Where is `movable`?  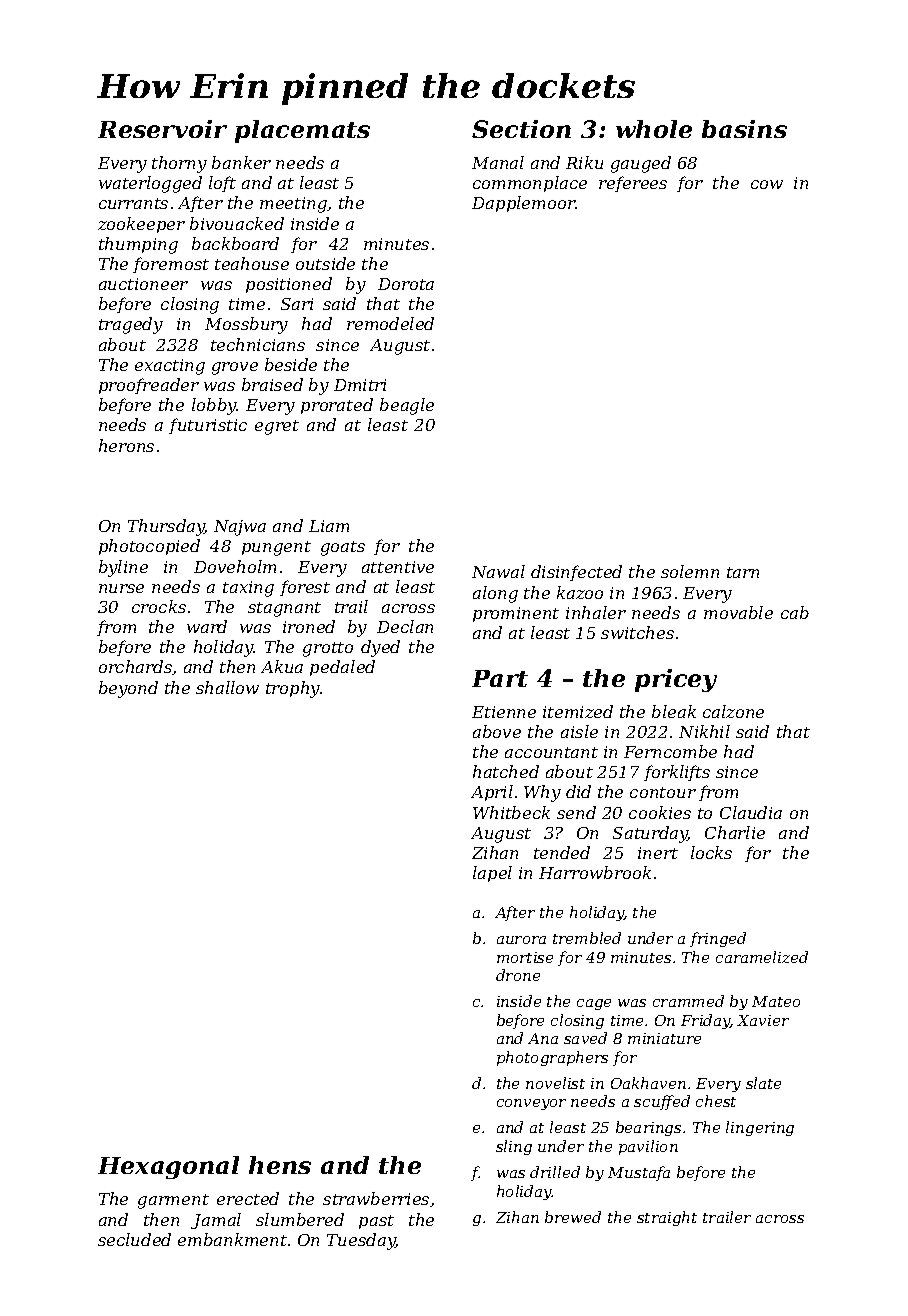 movable is located at coordinates (738, 612).
